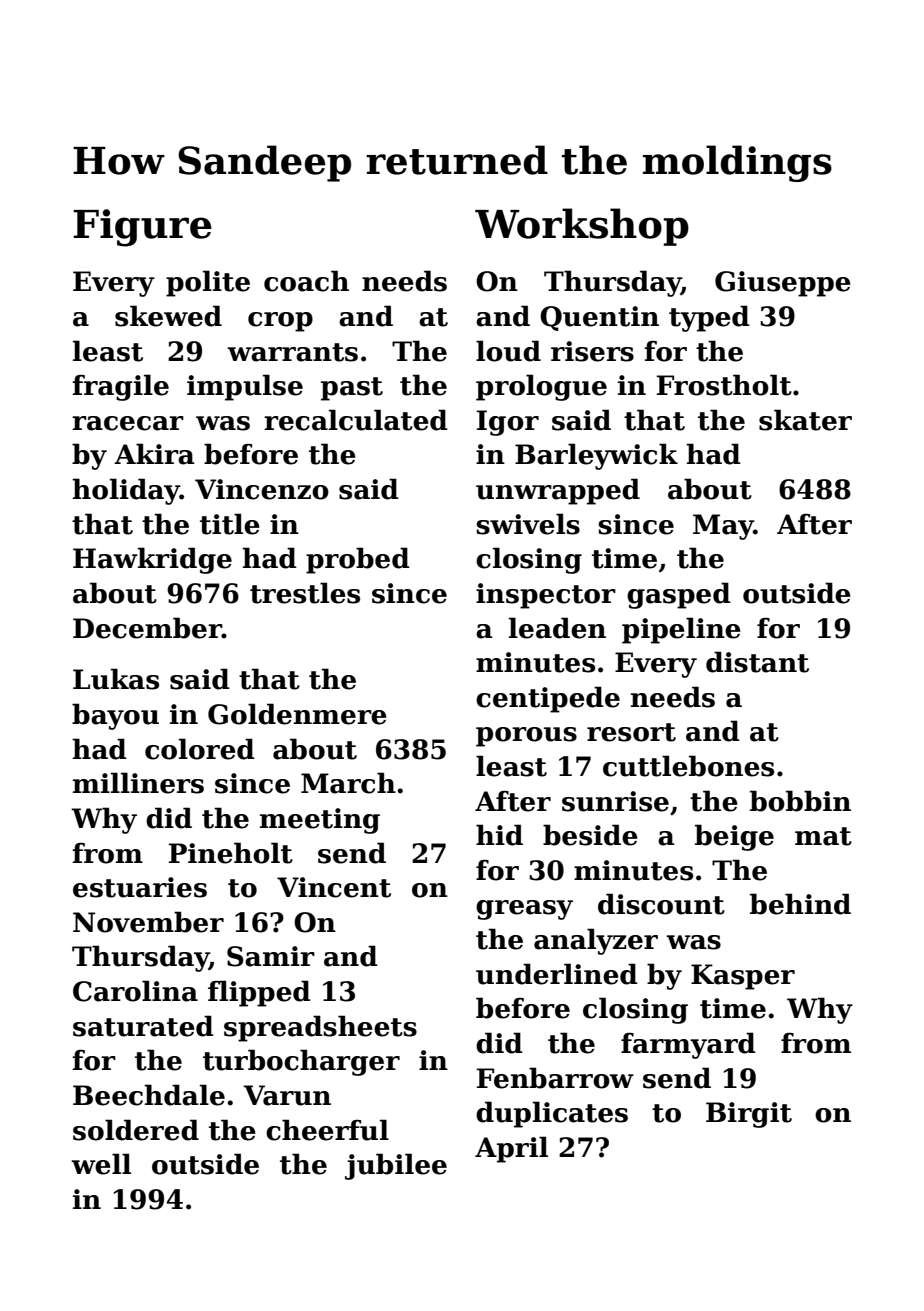 The image size is (924, 1311). Describe the element at coordinates (142, 228) in the screenshot. I see `Figure` at that location.
